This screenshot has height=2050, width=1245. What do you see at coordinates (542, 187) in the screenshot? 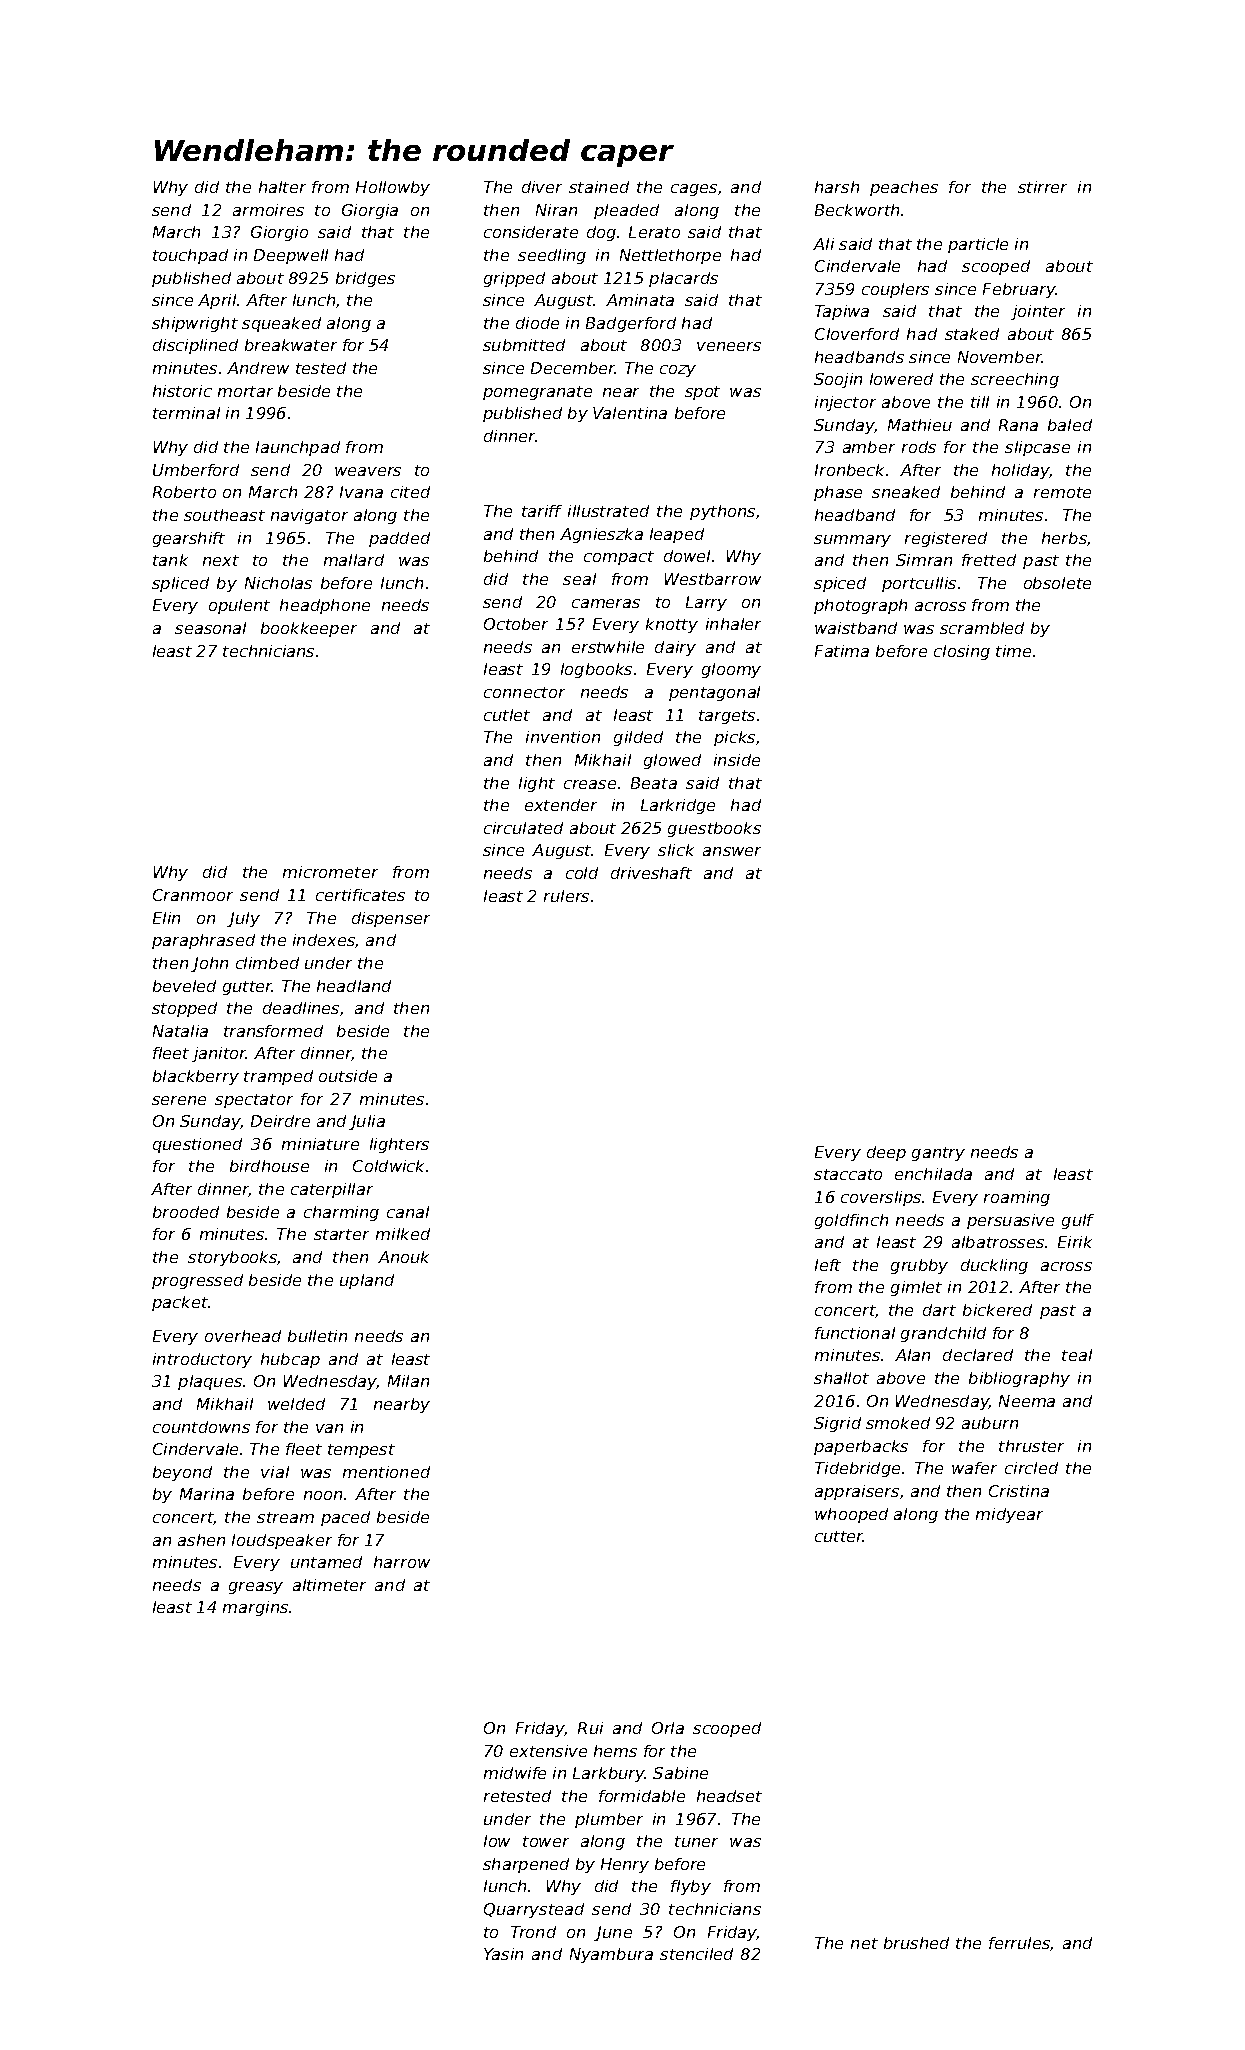
I see `diver` at bounding box center [542, 187].
